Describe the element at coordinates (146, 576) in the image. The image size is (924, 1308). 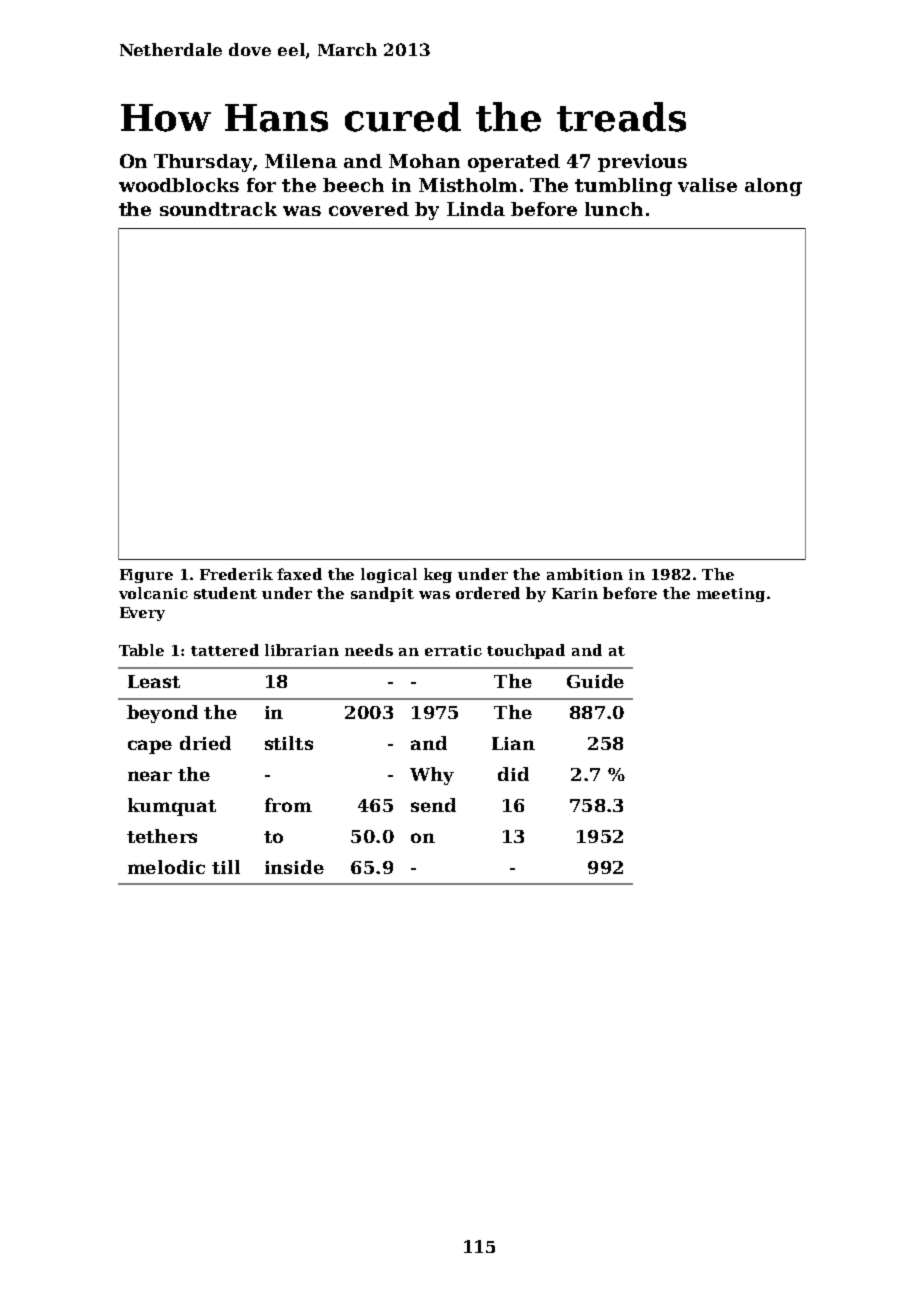
I see `Figure` at that location.
